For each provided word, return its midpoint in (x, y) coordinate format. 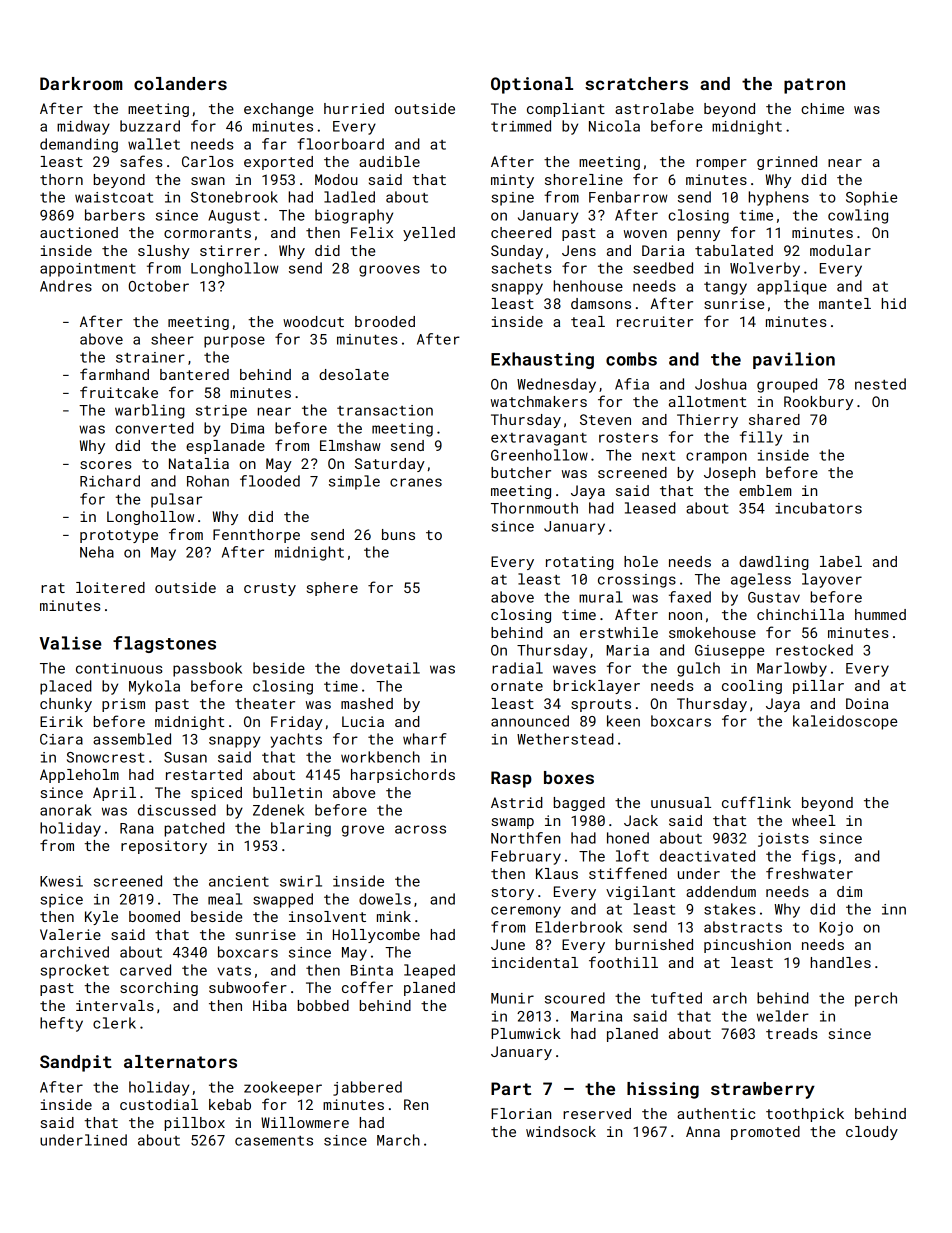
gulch (698, 669)
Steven (605, 419)
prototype (119, 536)
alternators (180, 1061)
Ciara (61, 739)
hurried (354, 108)
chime (822, 108)
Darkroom (81, 83)
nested (880, 384)
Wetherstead (565, 739)
